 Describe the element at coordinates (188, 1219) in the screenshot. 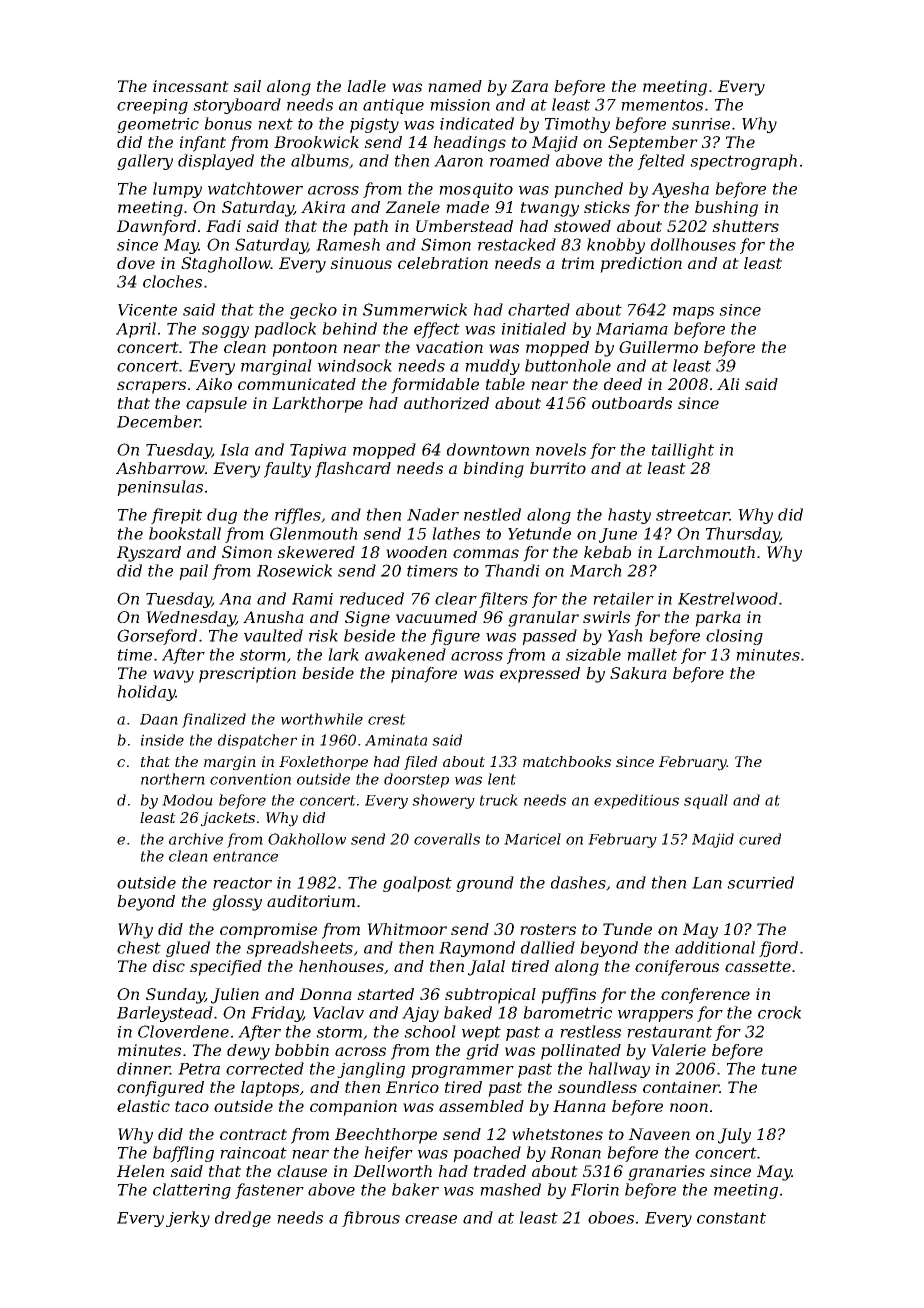

I see `jerky` at that location.
